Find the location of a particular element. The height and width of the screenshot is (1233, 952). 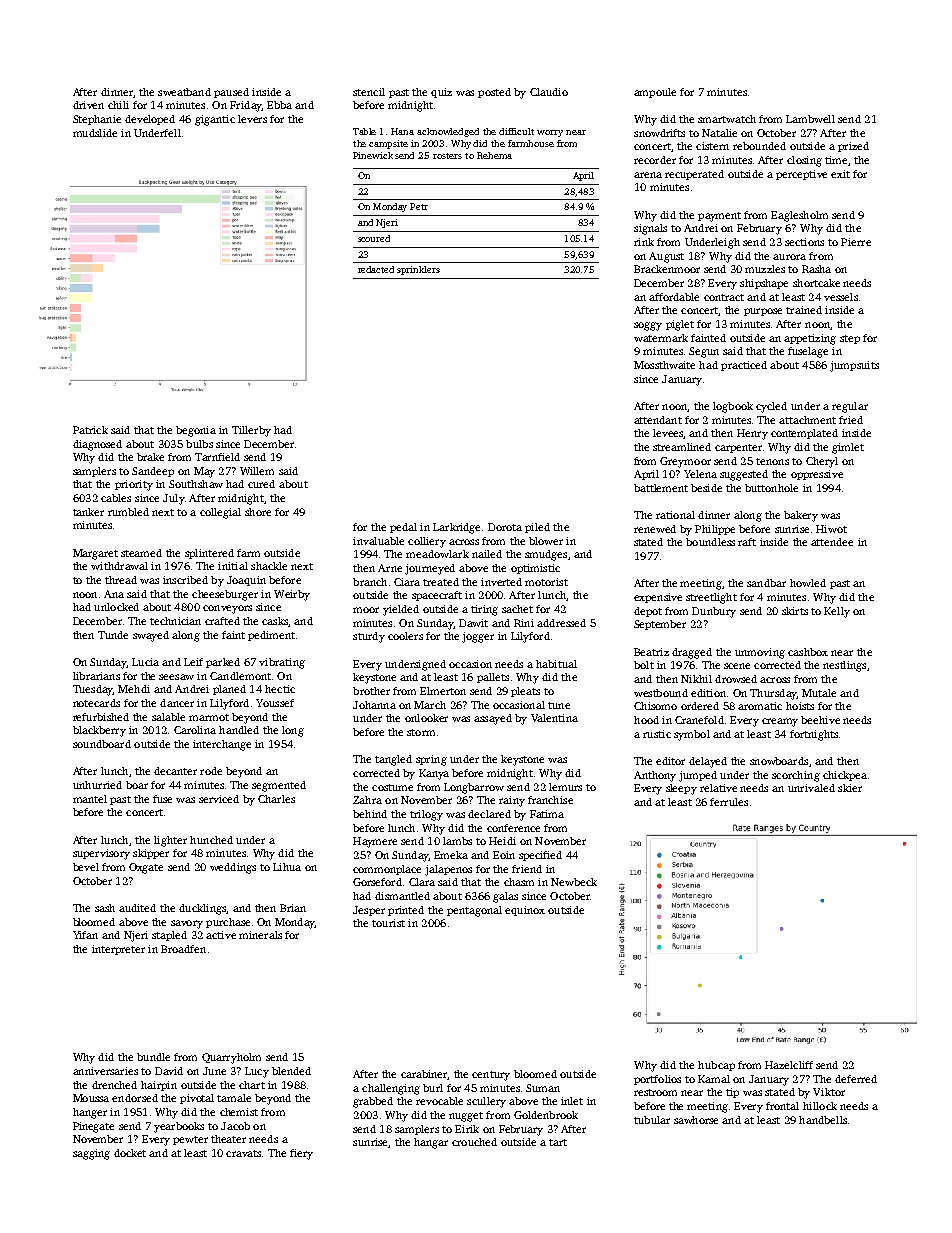

Natalie is located at coordinates (719, 133).
